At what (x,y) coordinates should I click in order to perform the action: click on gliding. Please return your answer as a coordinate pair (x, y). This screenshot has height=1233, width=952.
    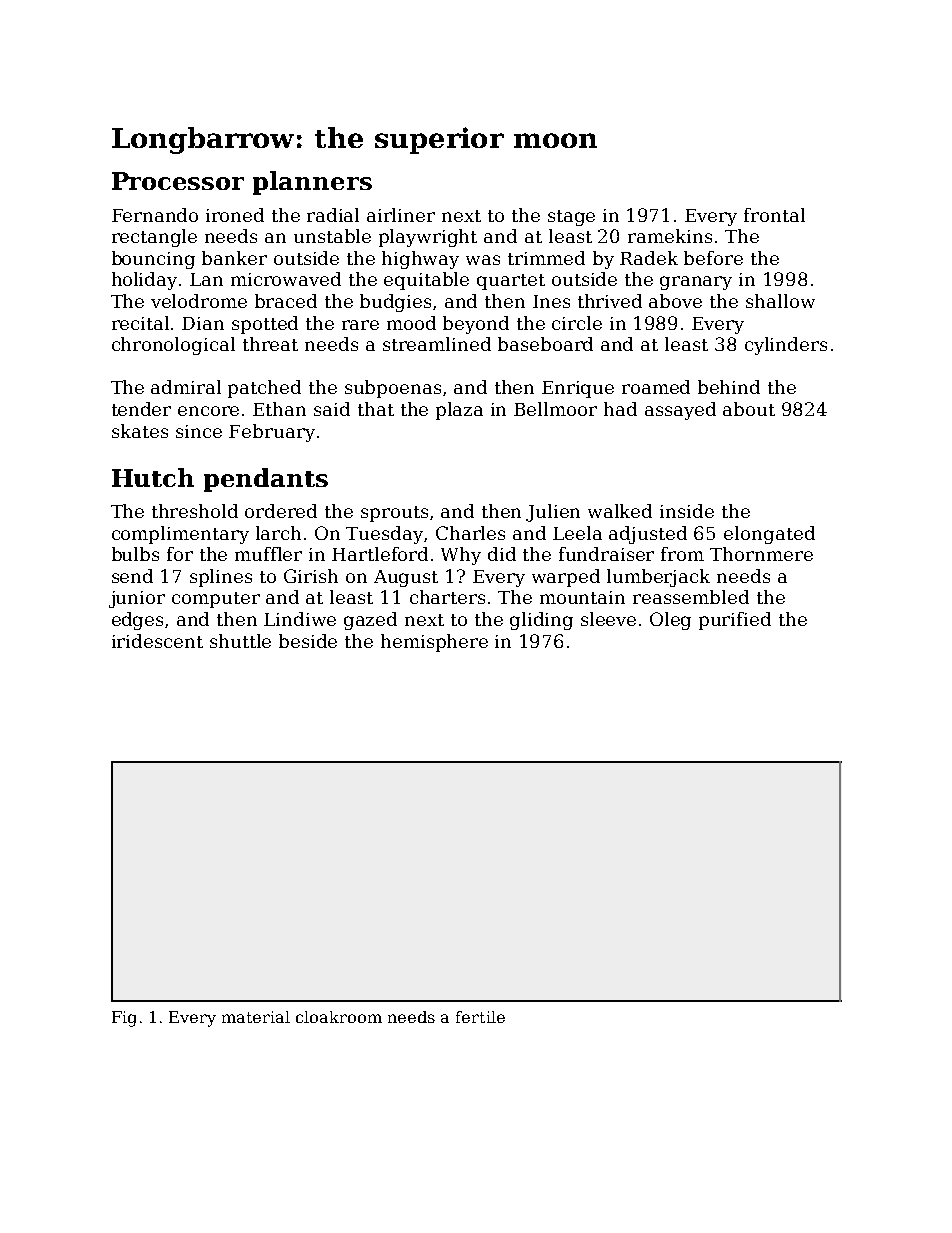
    Looking at the image, I should click on (541, 621).
